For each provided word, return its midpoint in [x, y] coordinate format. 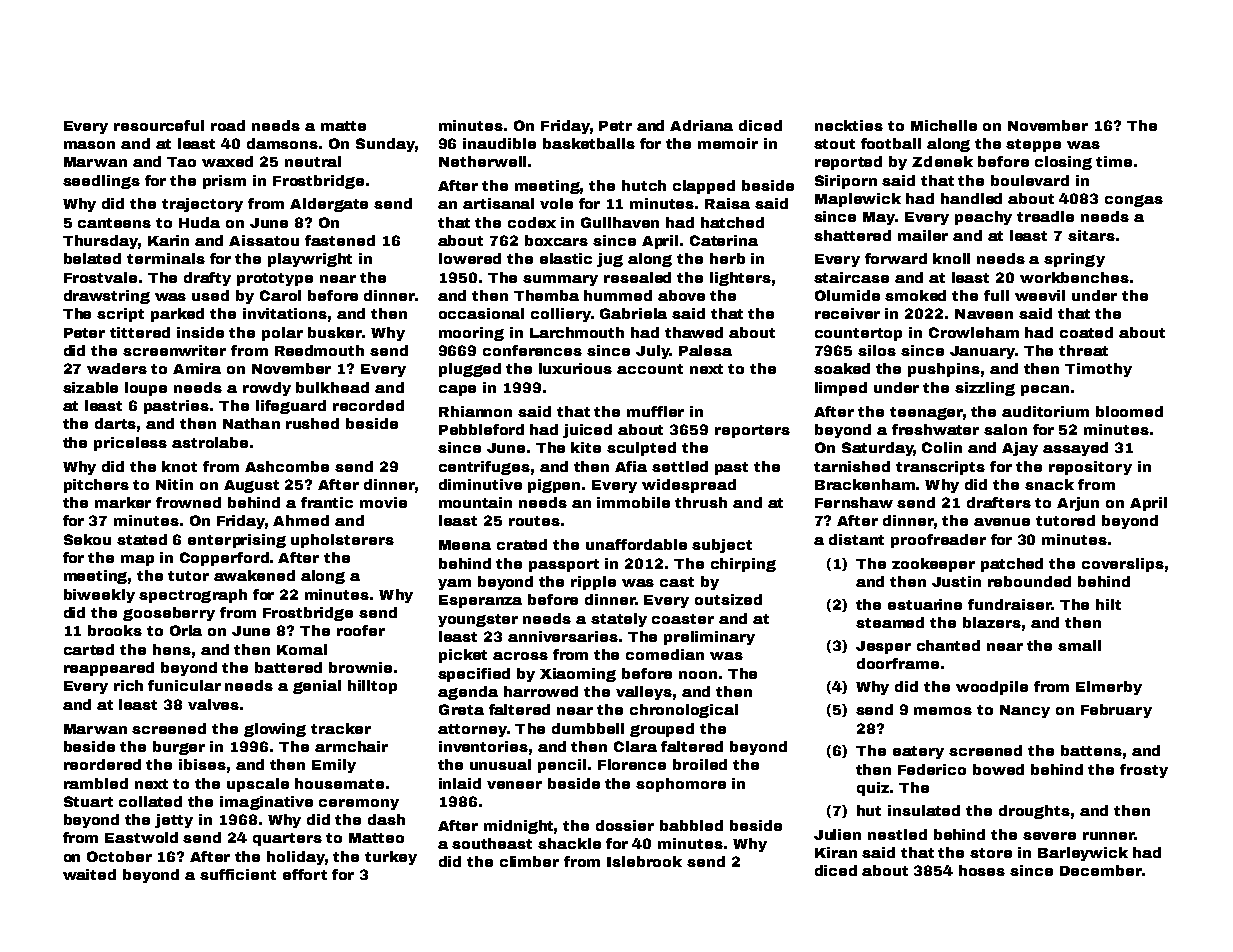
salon [1005, 429]
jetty [174, 821]
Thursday [100, 242]
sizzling [985, 389]
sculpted [641, 449]
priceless [130, 444]
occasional [481, 313]
